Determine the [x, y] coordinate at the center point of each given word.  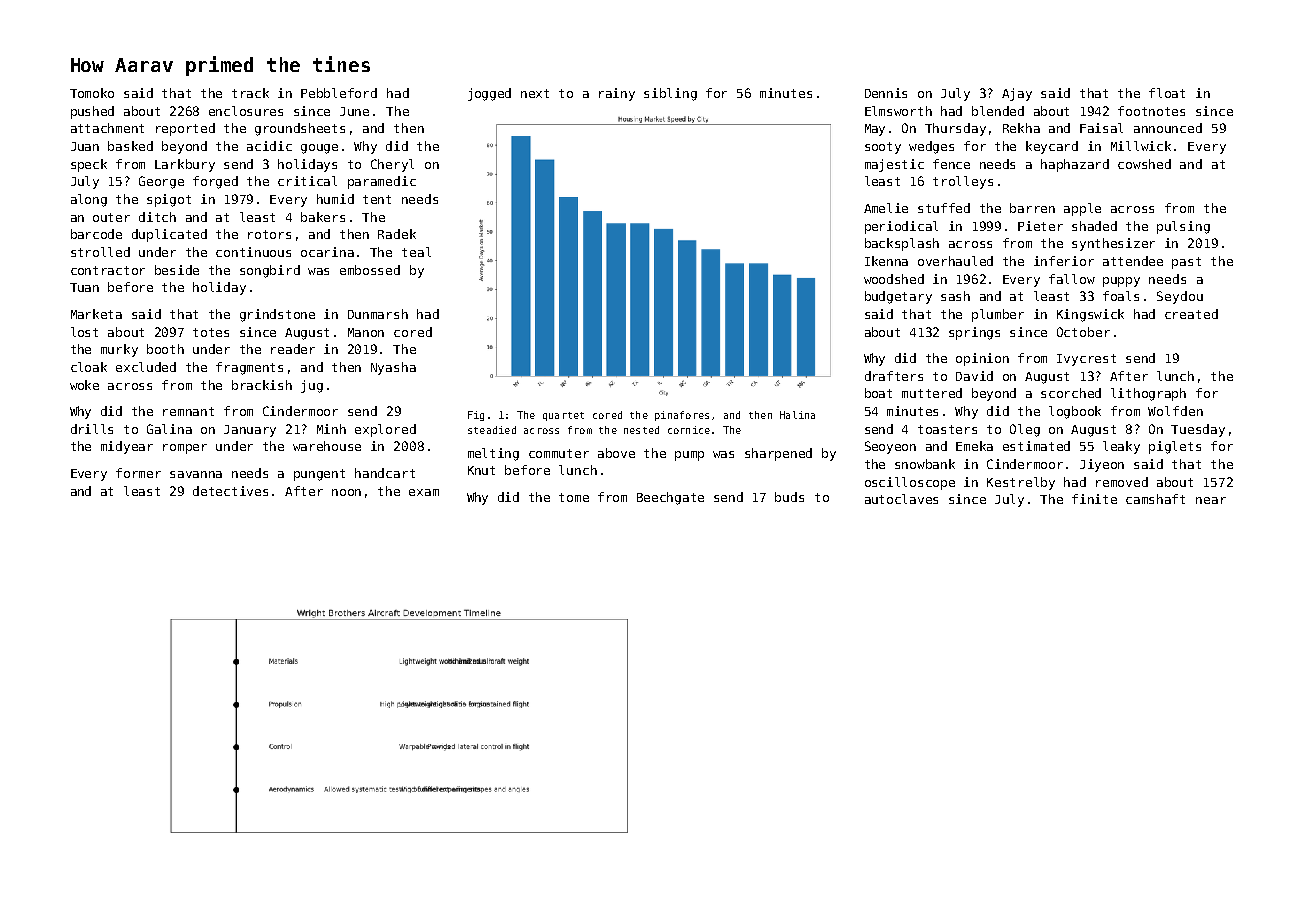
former [138, 473]
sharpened [778, 454]
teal [416, 252]
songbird [270, 271]
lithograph [1148, 394]
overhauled [955, 261]
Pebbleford [339, 93]
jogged [489, 94]
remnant [188, 411]
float [1167, 93]
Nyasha [393, 368]
